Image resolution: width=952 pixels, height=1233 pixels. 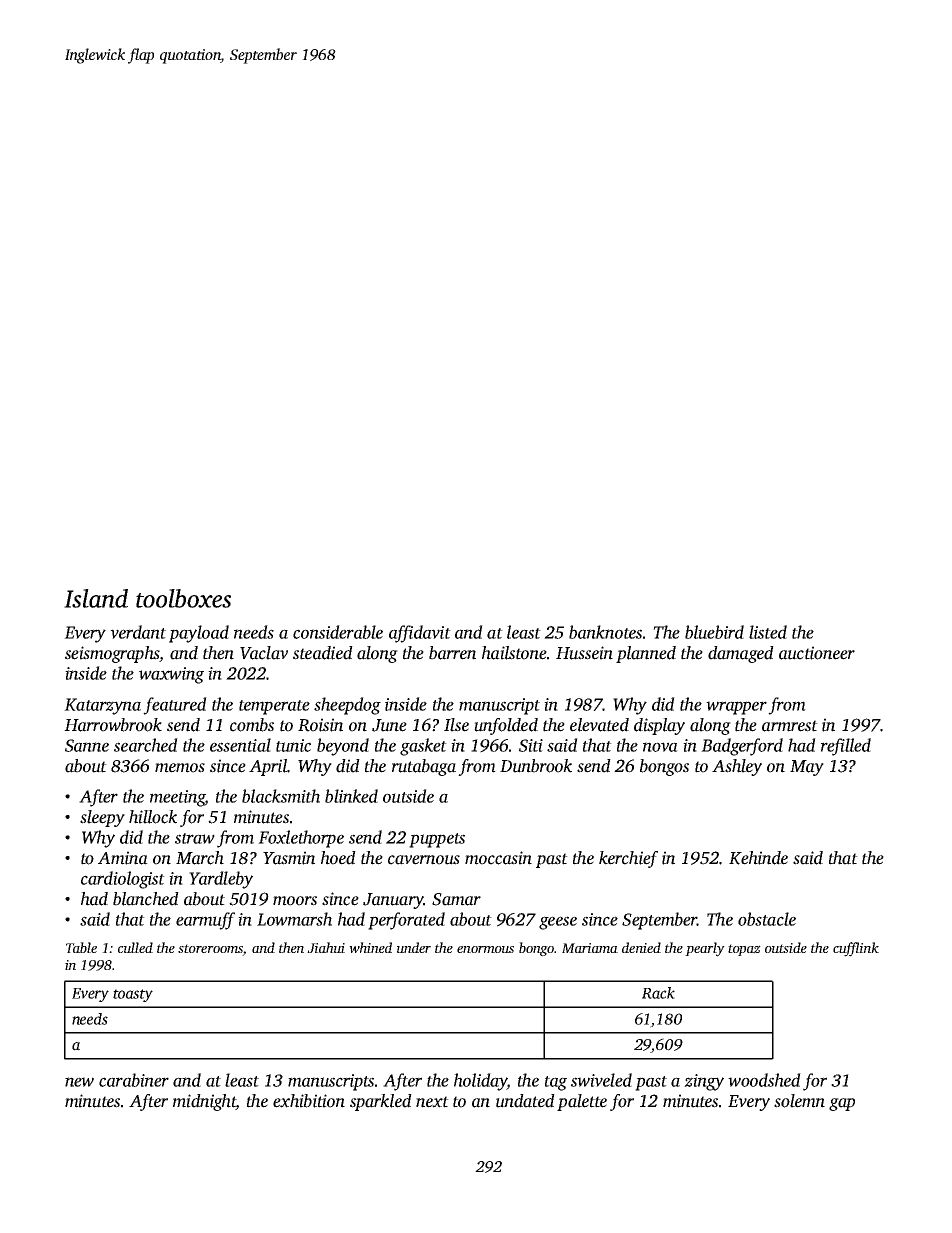 What do you see at coordinates (370, 947) in the screenshot?
I see `whined` at bounding box center [370, 947].
